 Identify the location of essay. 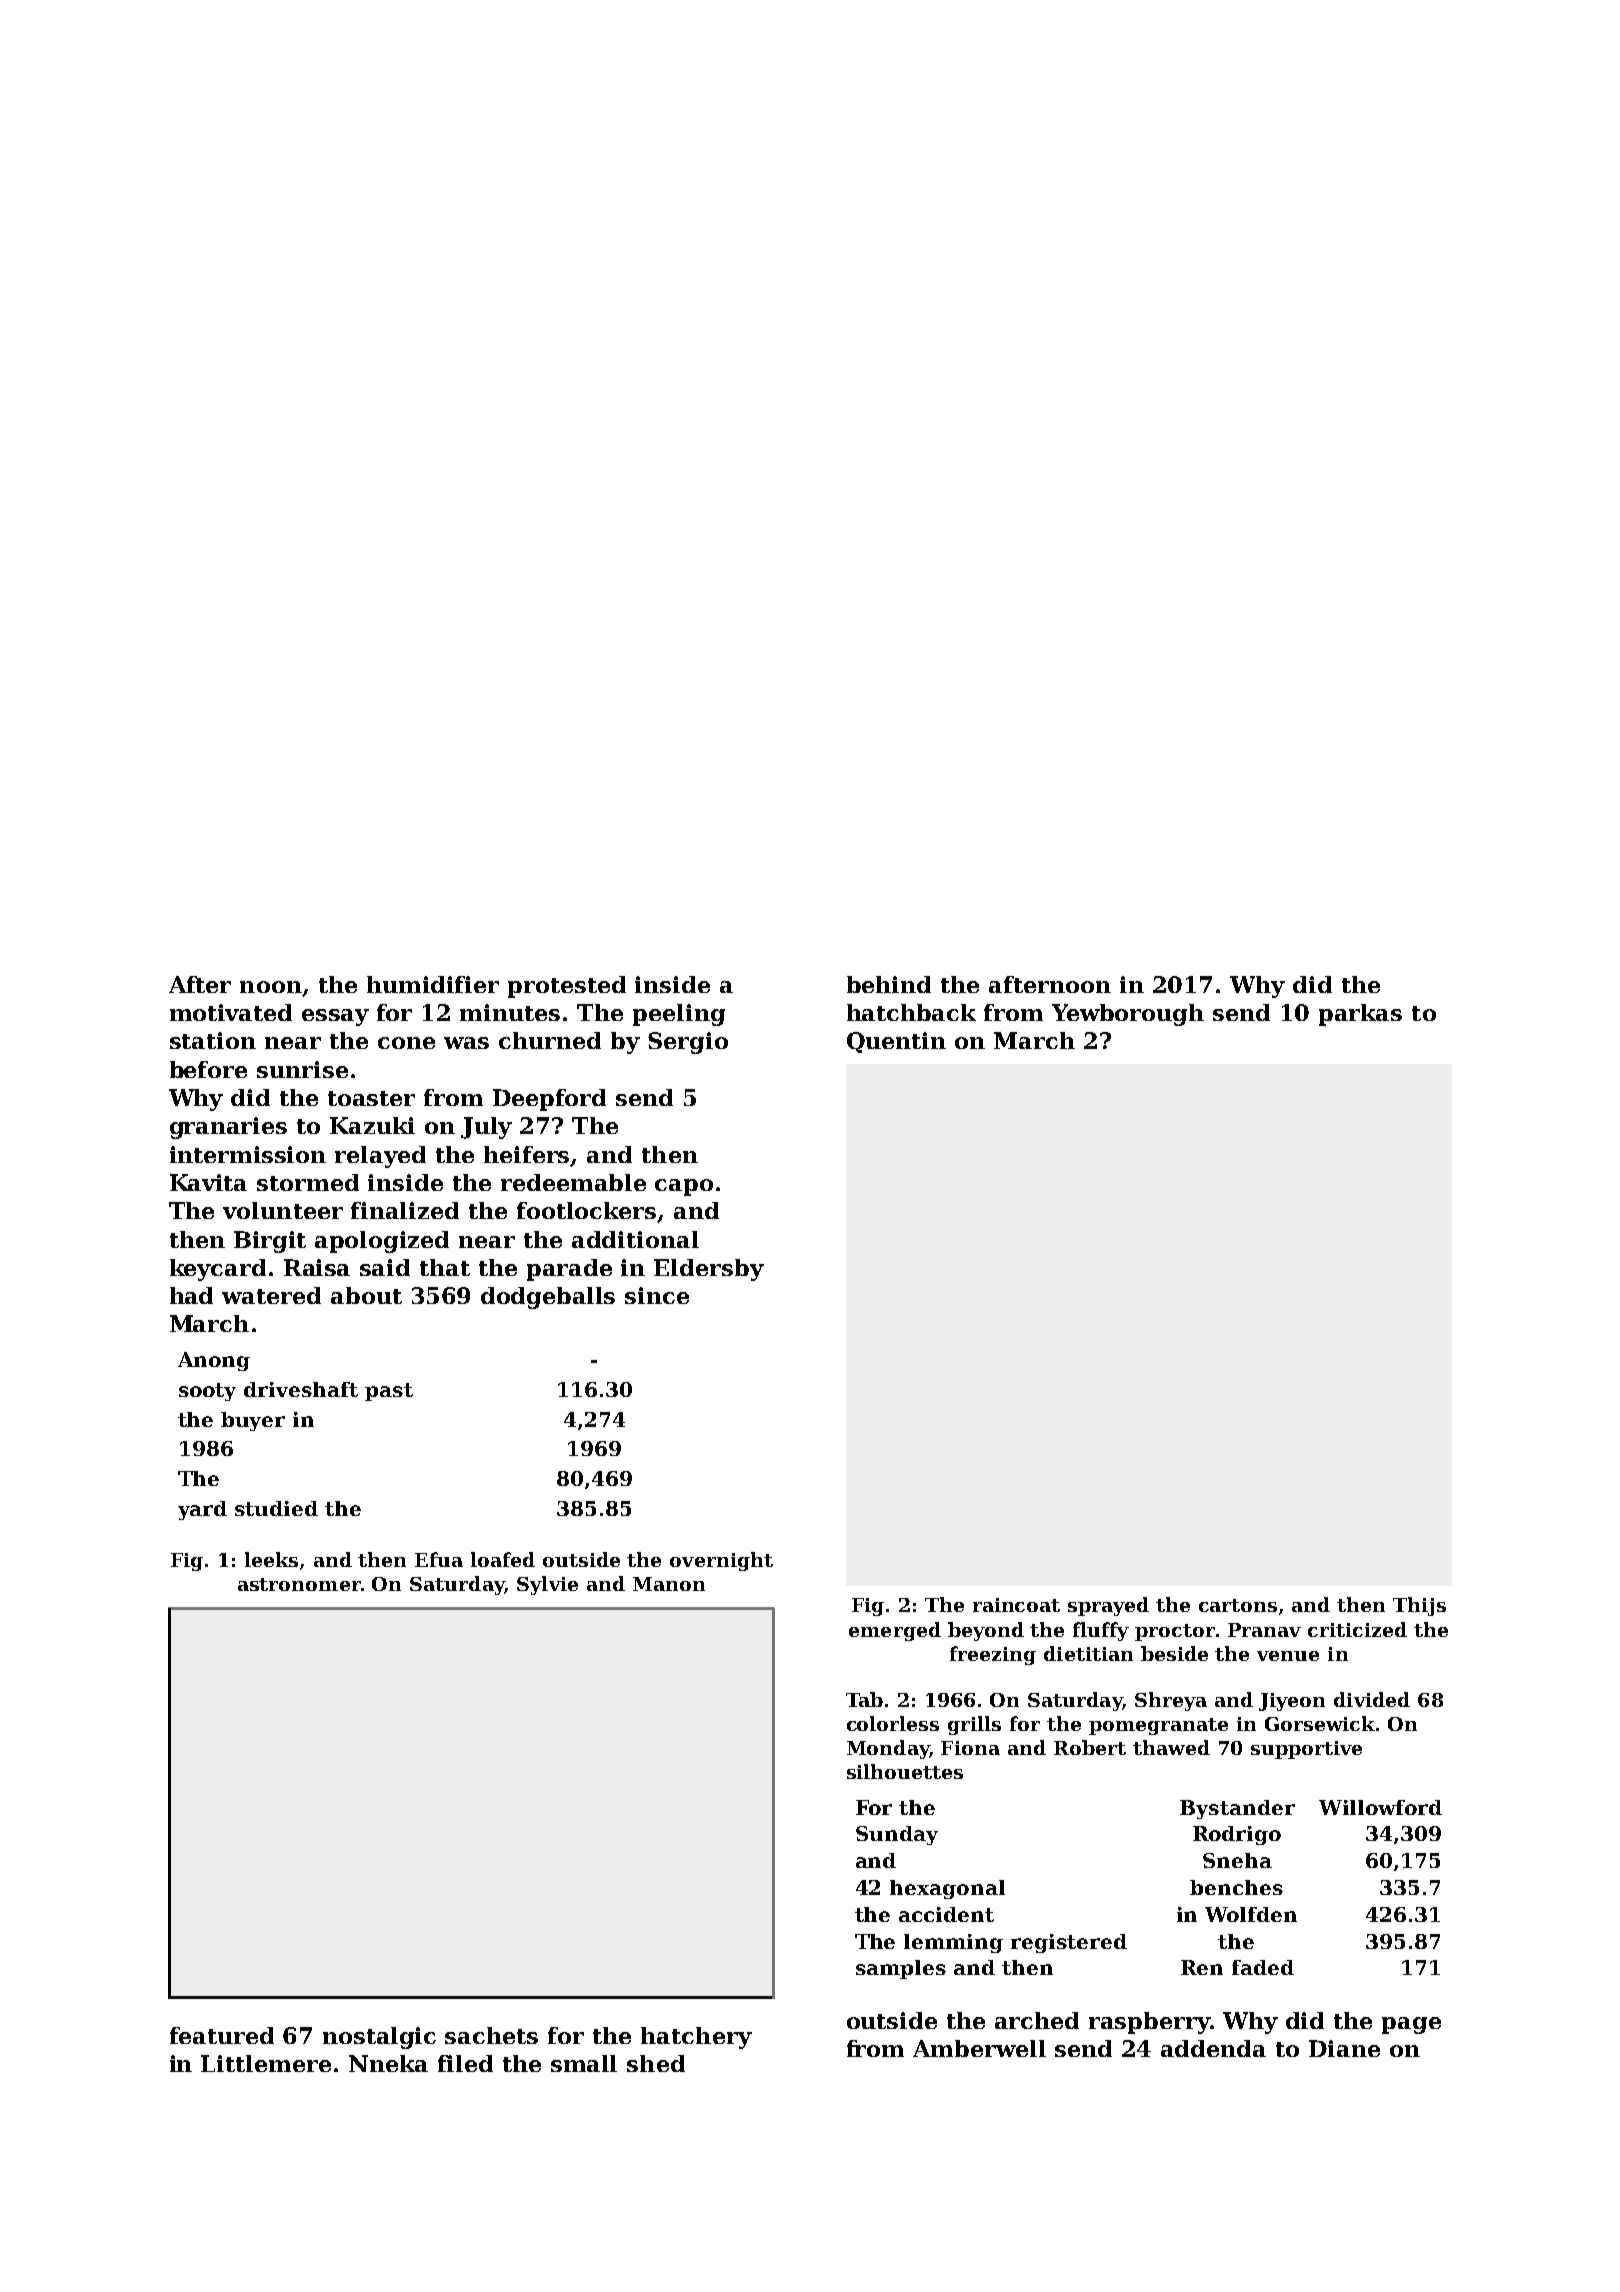
(335, 1017).
